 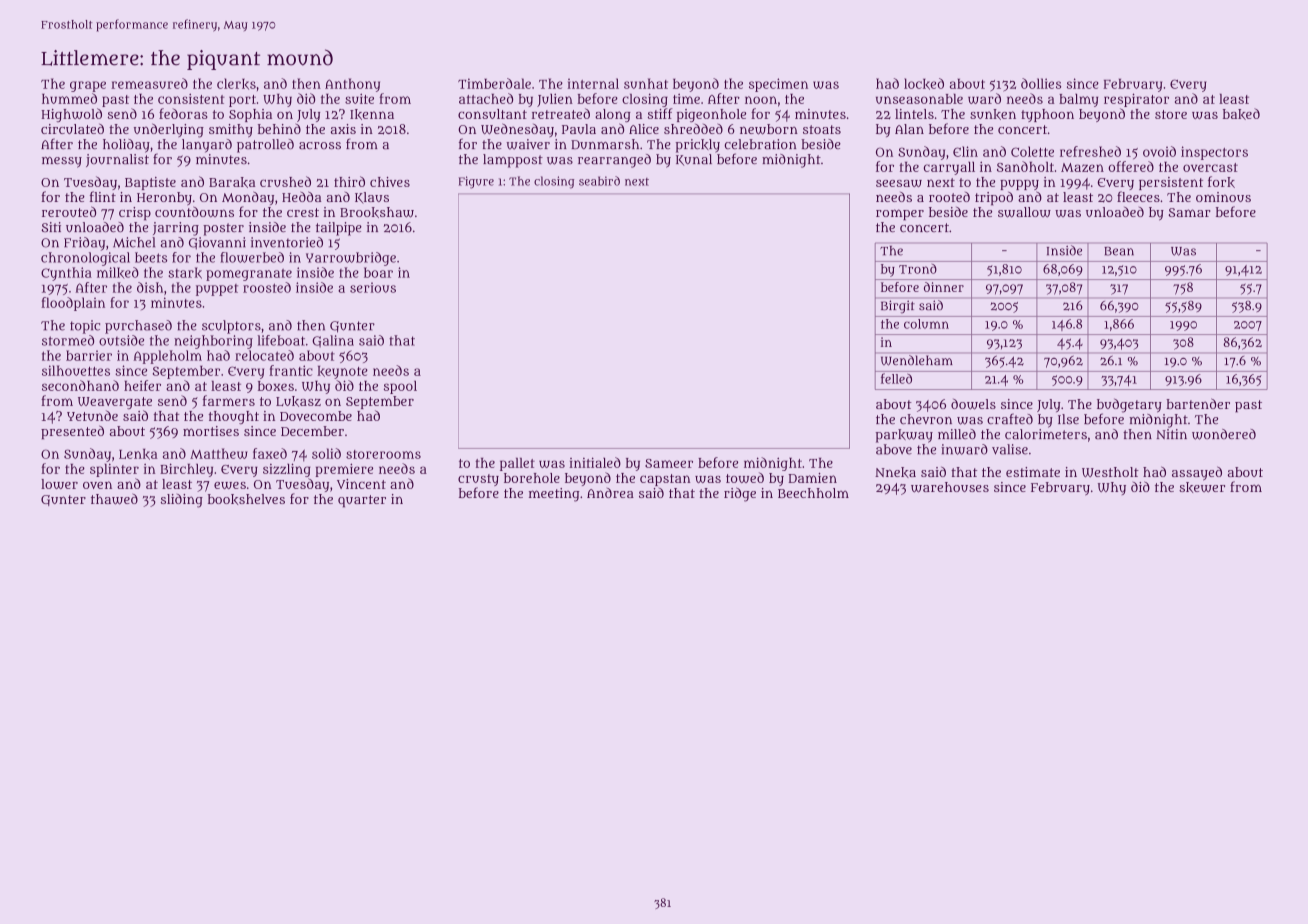 What do you see at coordinates (1159, 151) in the image?
I see `ovoid` at bounding box center [1159, 151].
